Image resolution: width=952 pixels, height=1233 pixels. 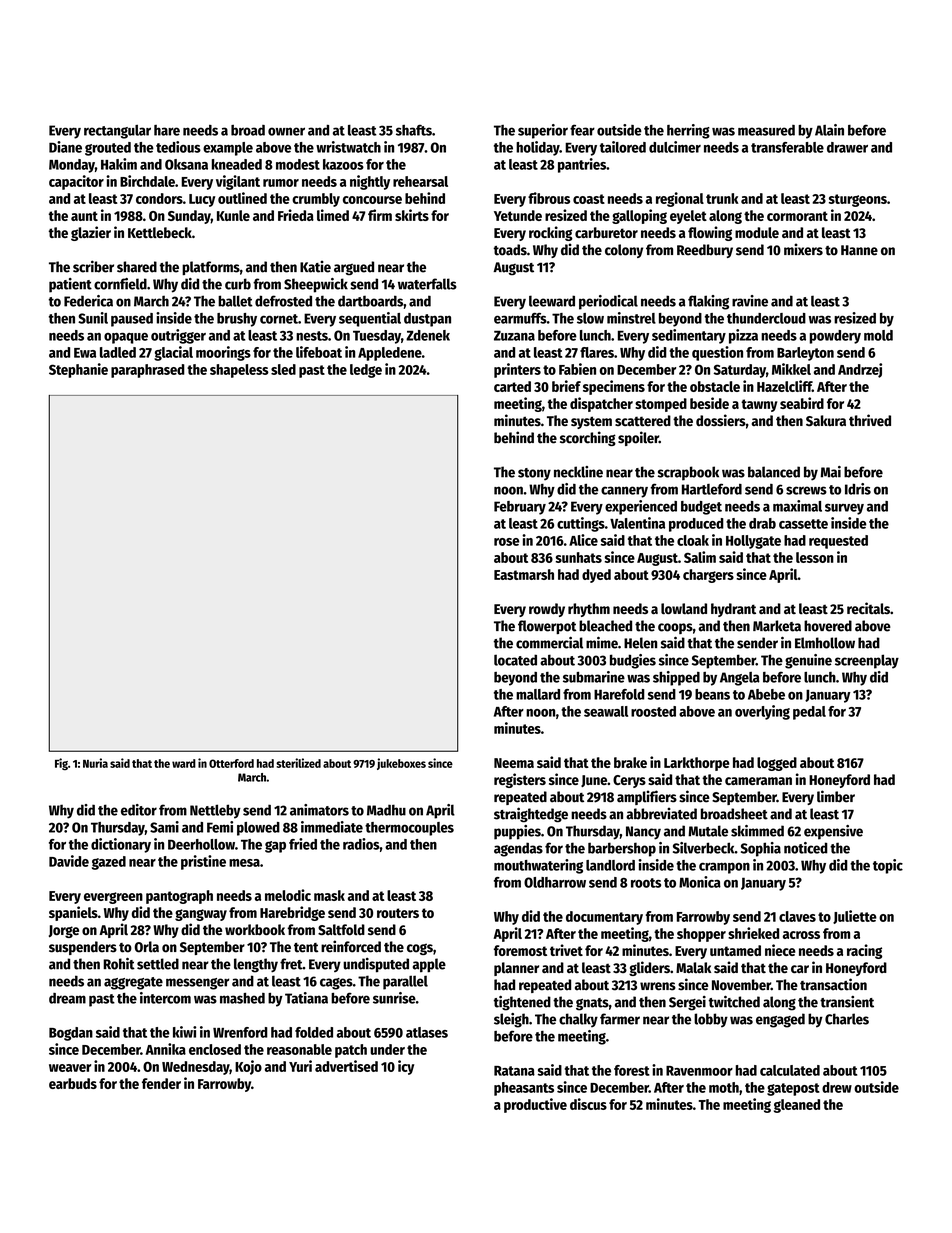 What do you see at coordinates (73, 1083) in the image?
I see `earbuds` at bounding box center [73, 1083].
